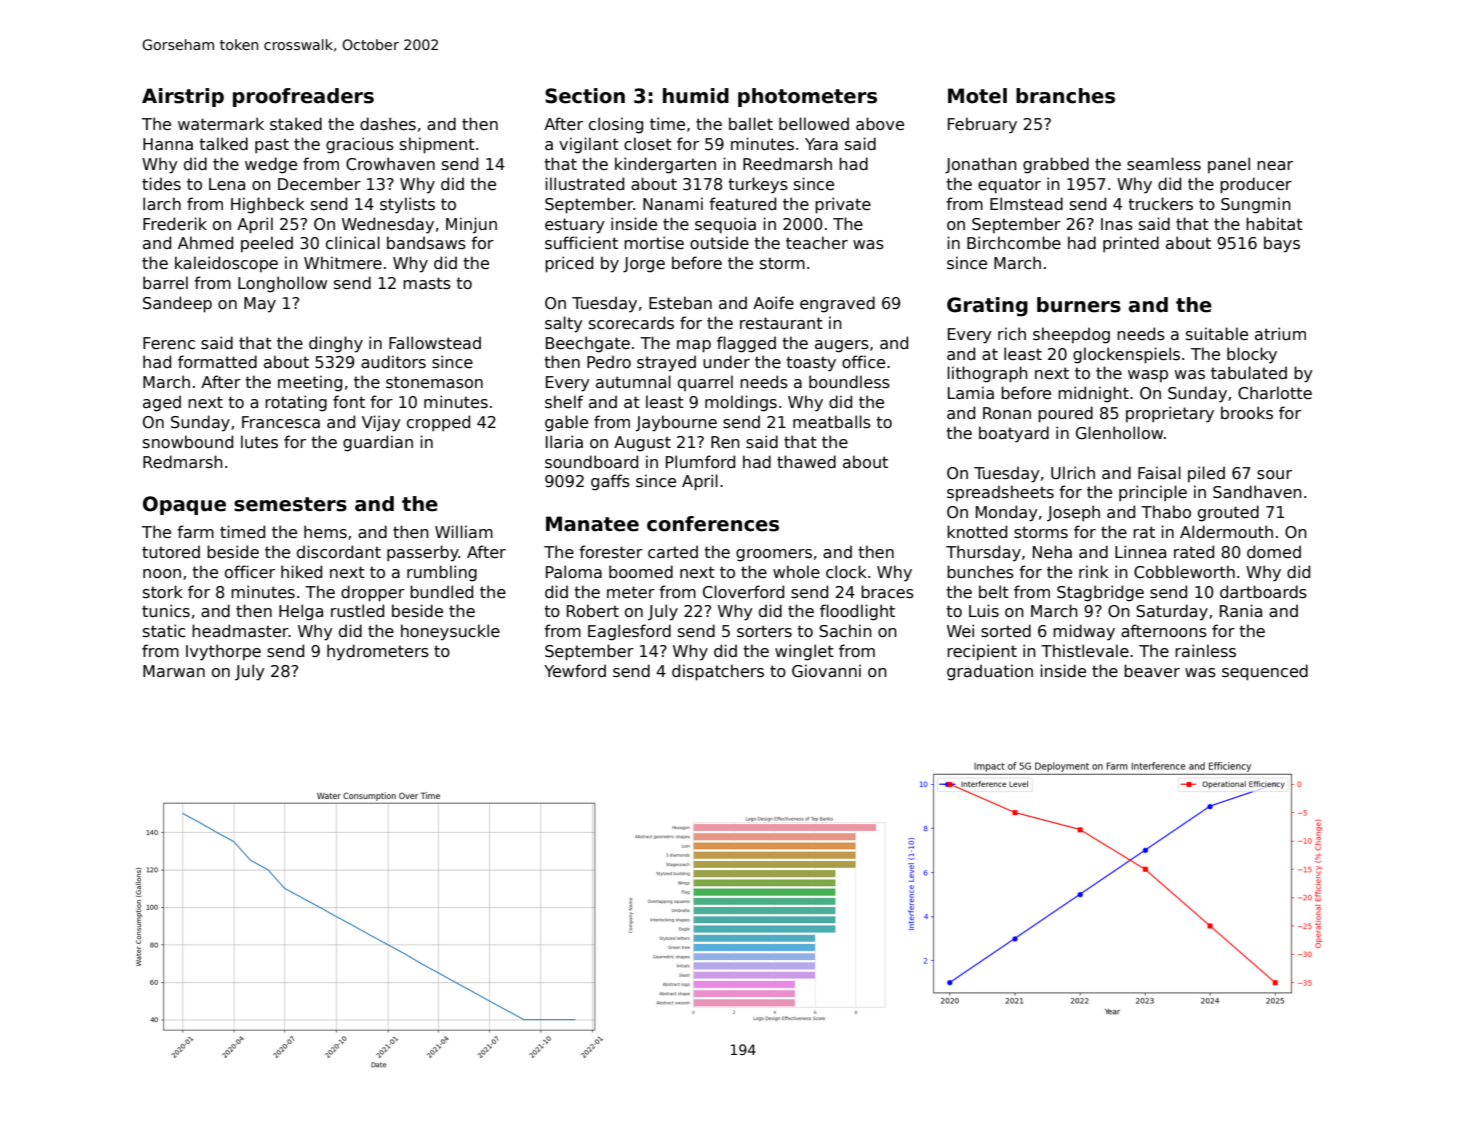  I want to click on branches, so click(1065, 96).
